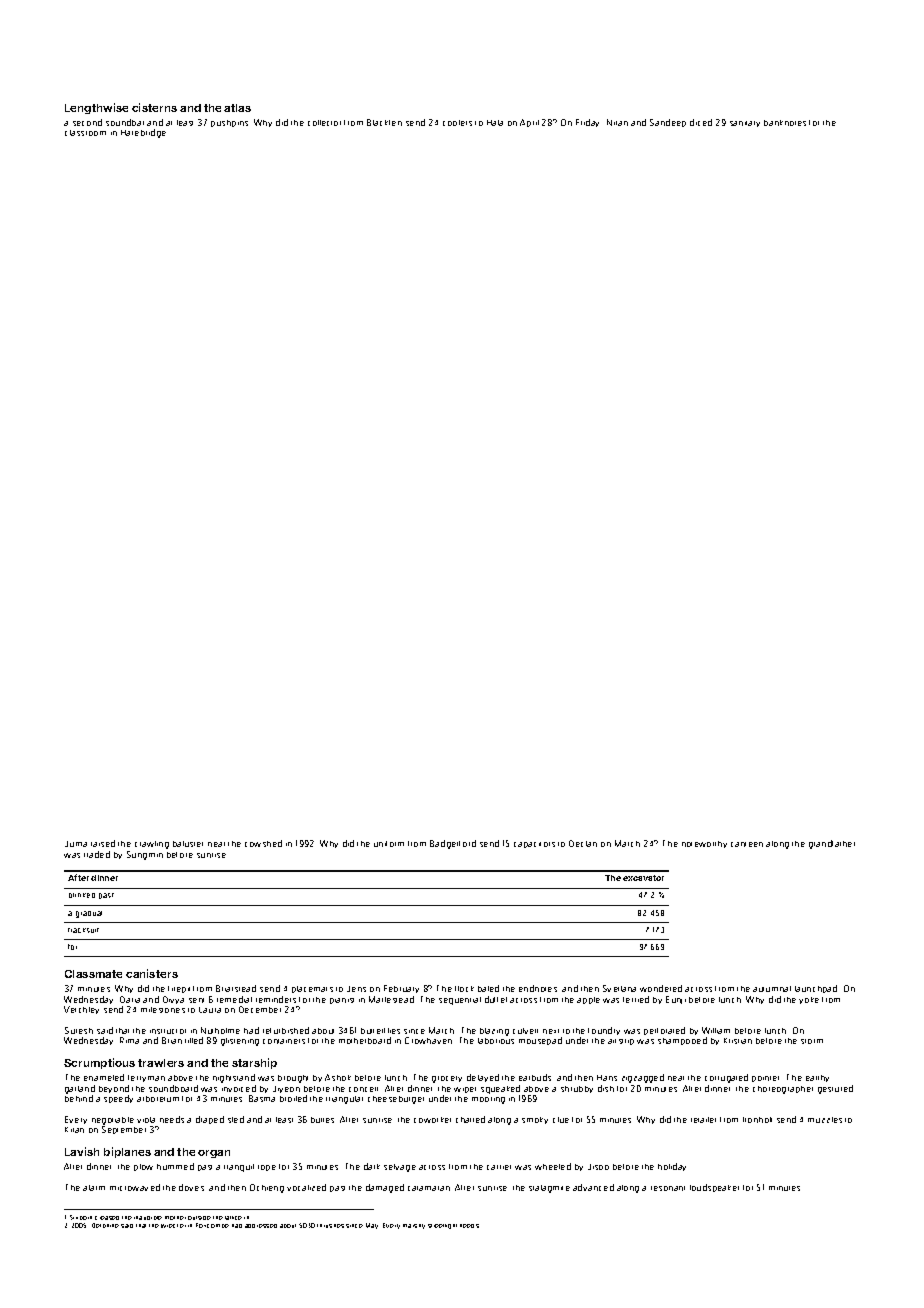 This screenshot has height=1308, width=924. Describe the element at coordinates (384, 122) in the screenshot. I see `Blackfen` at that location.
